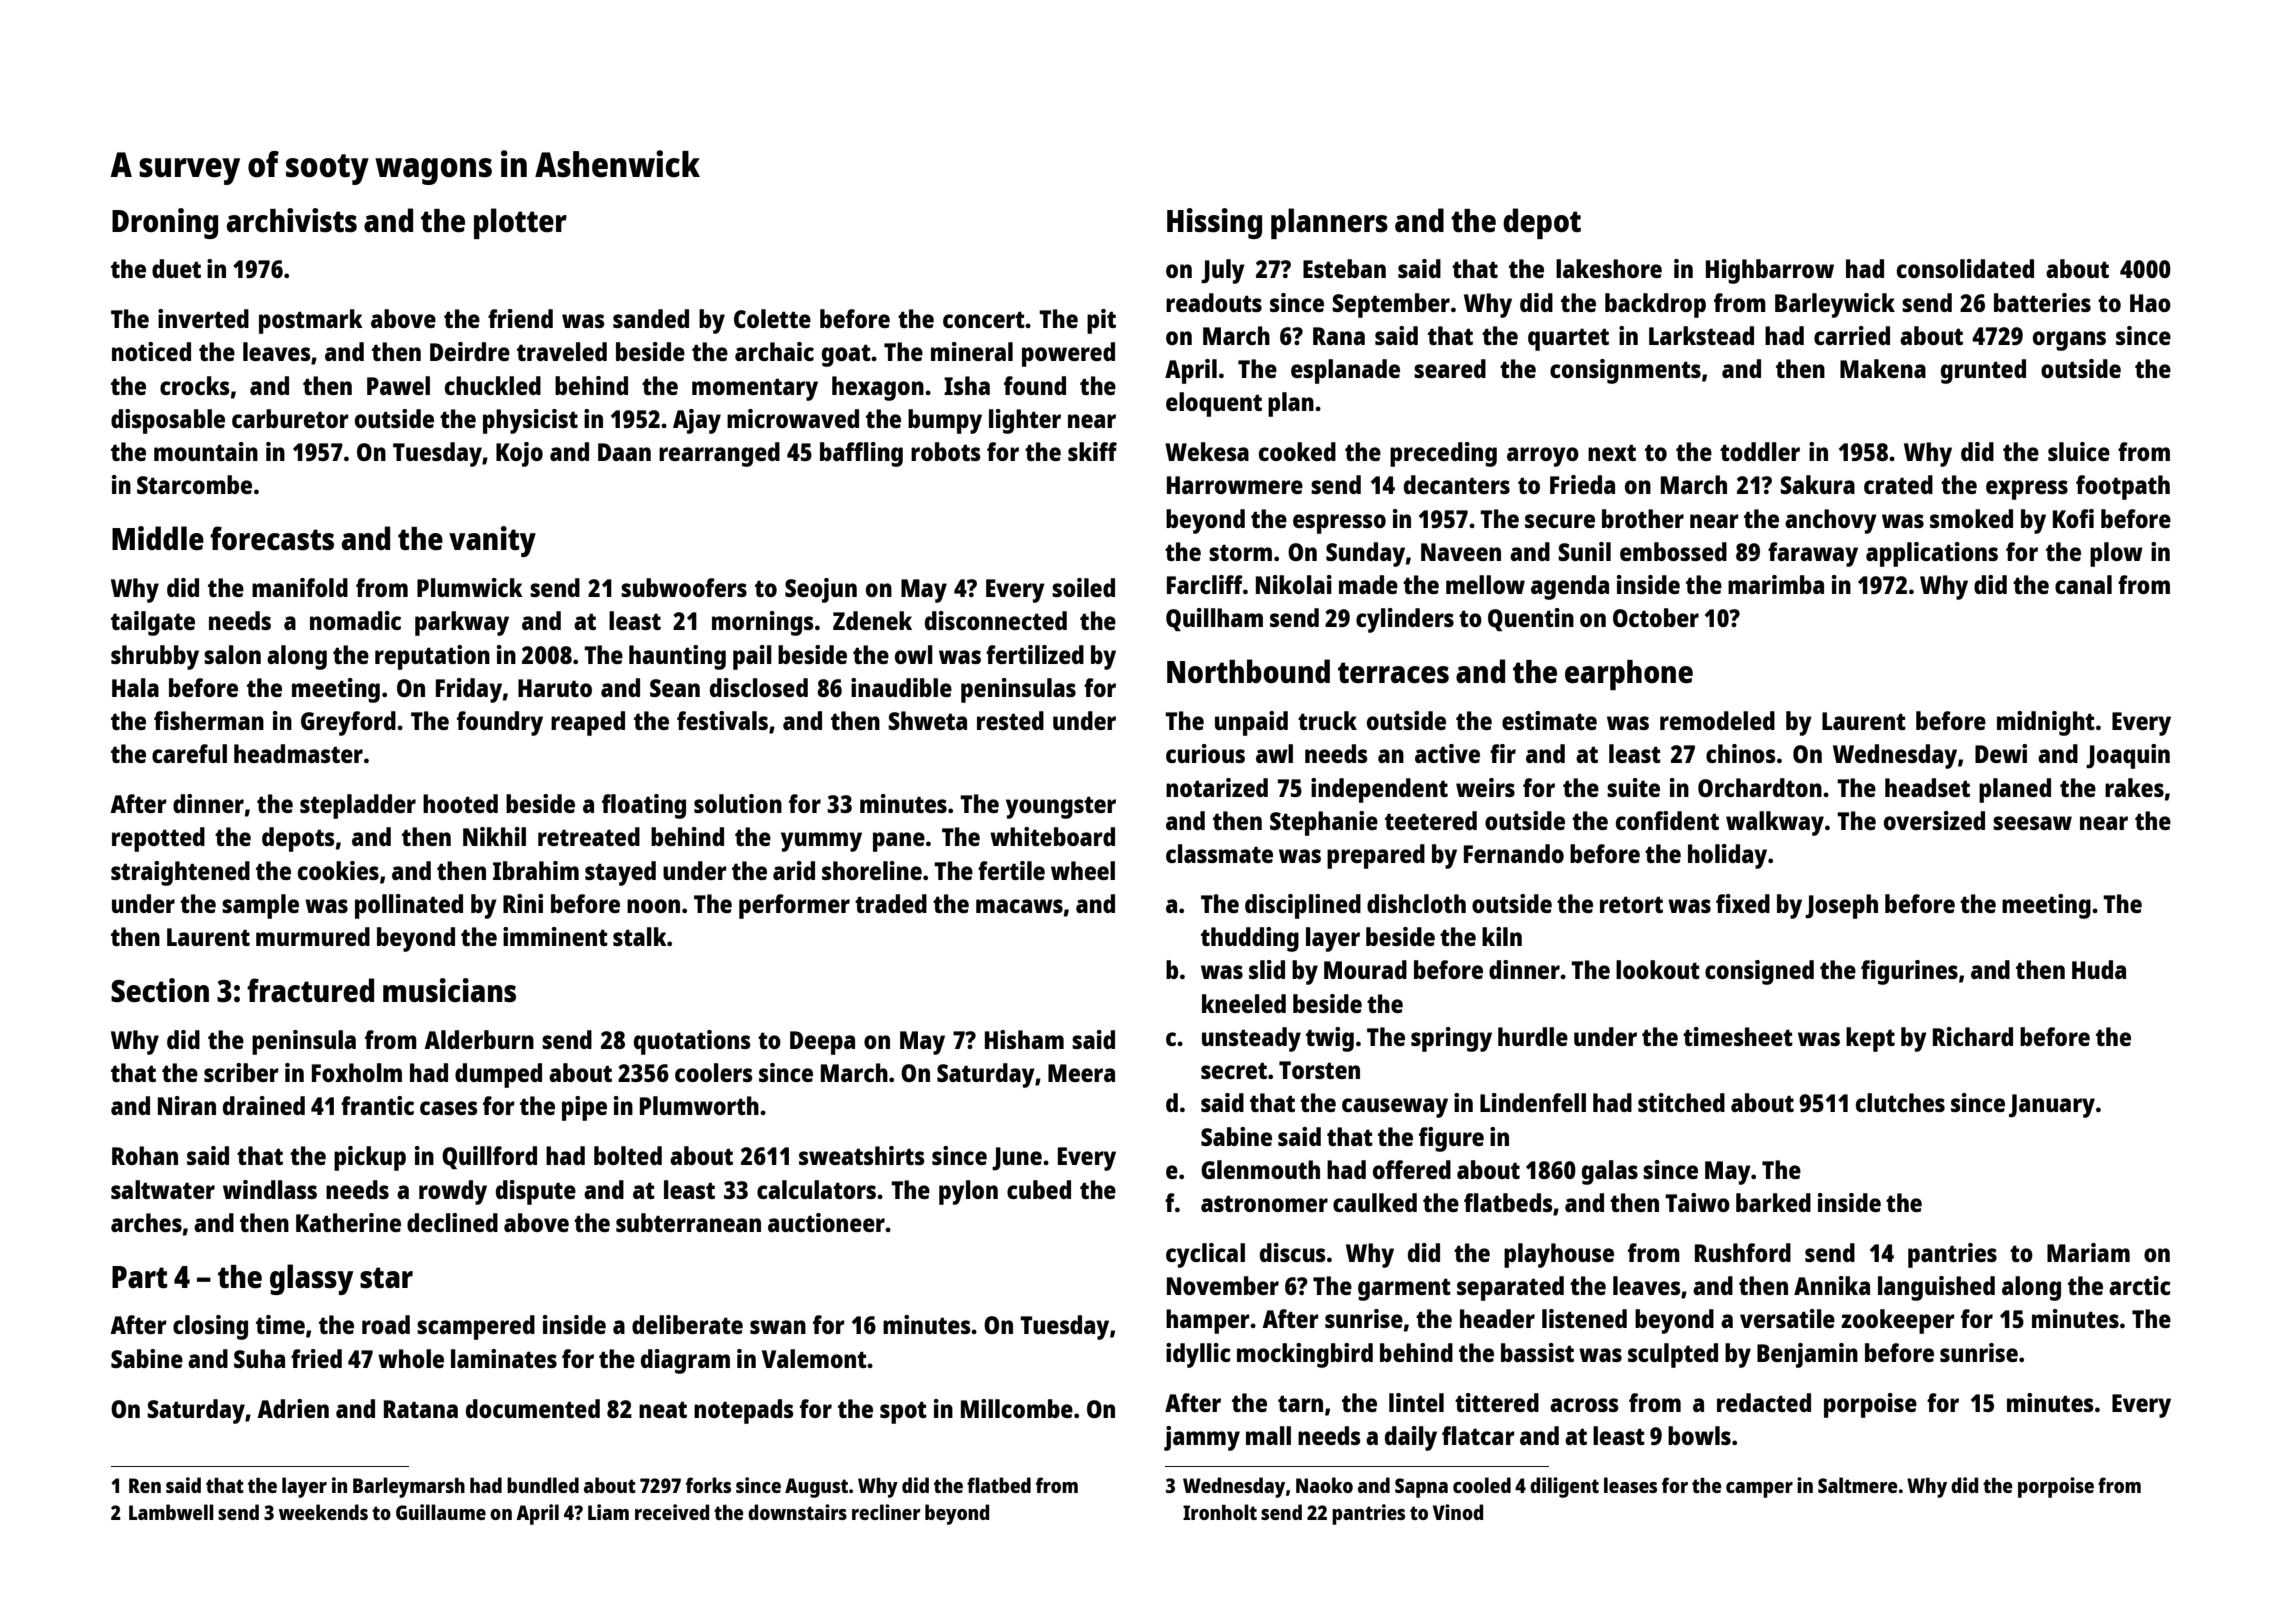 This screenshot has width=2282, height=1614. I want to click on consolidated, so click(1965, 268).
